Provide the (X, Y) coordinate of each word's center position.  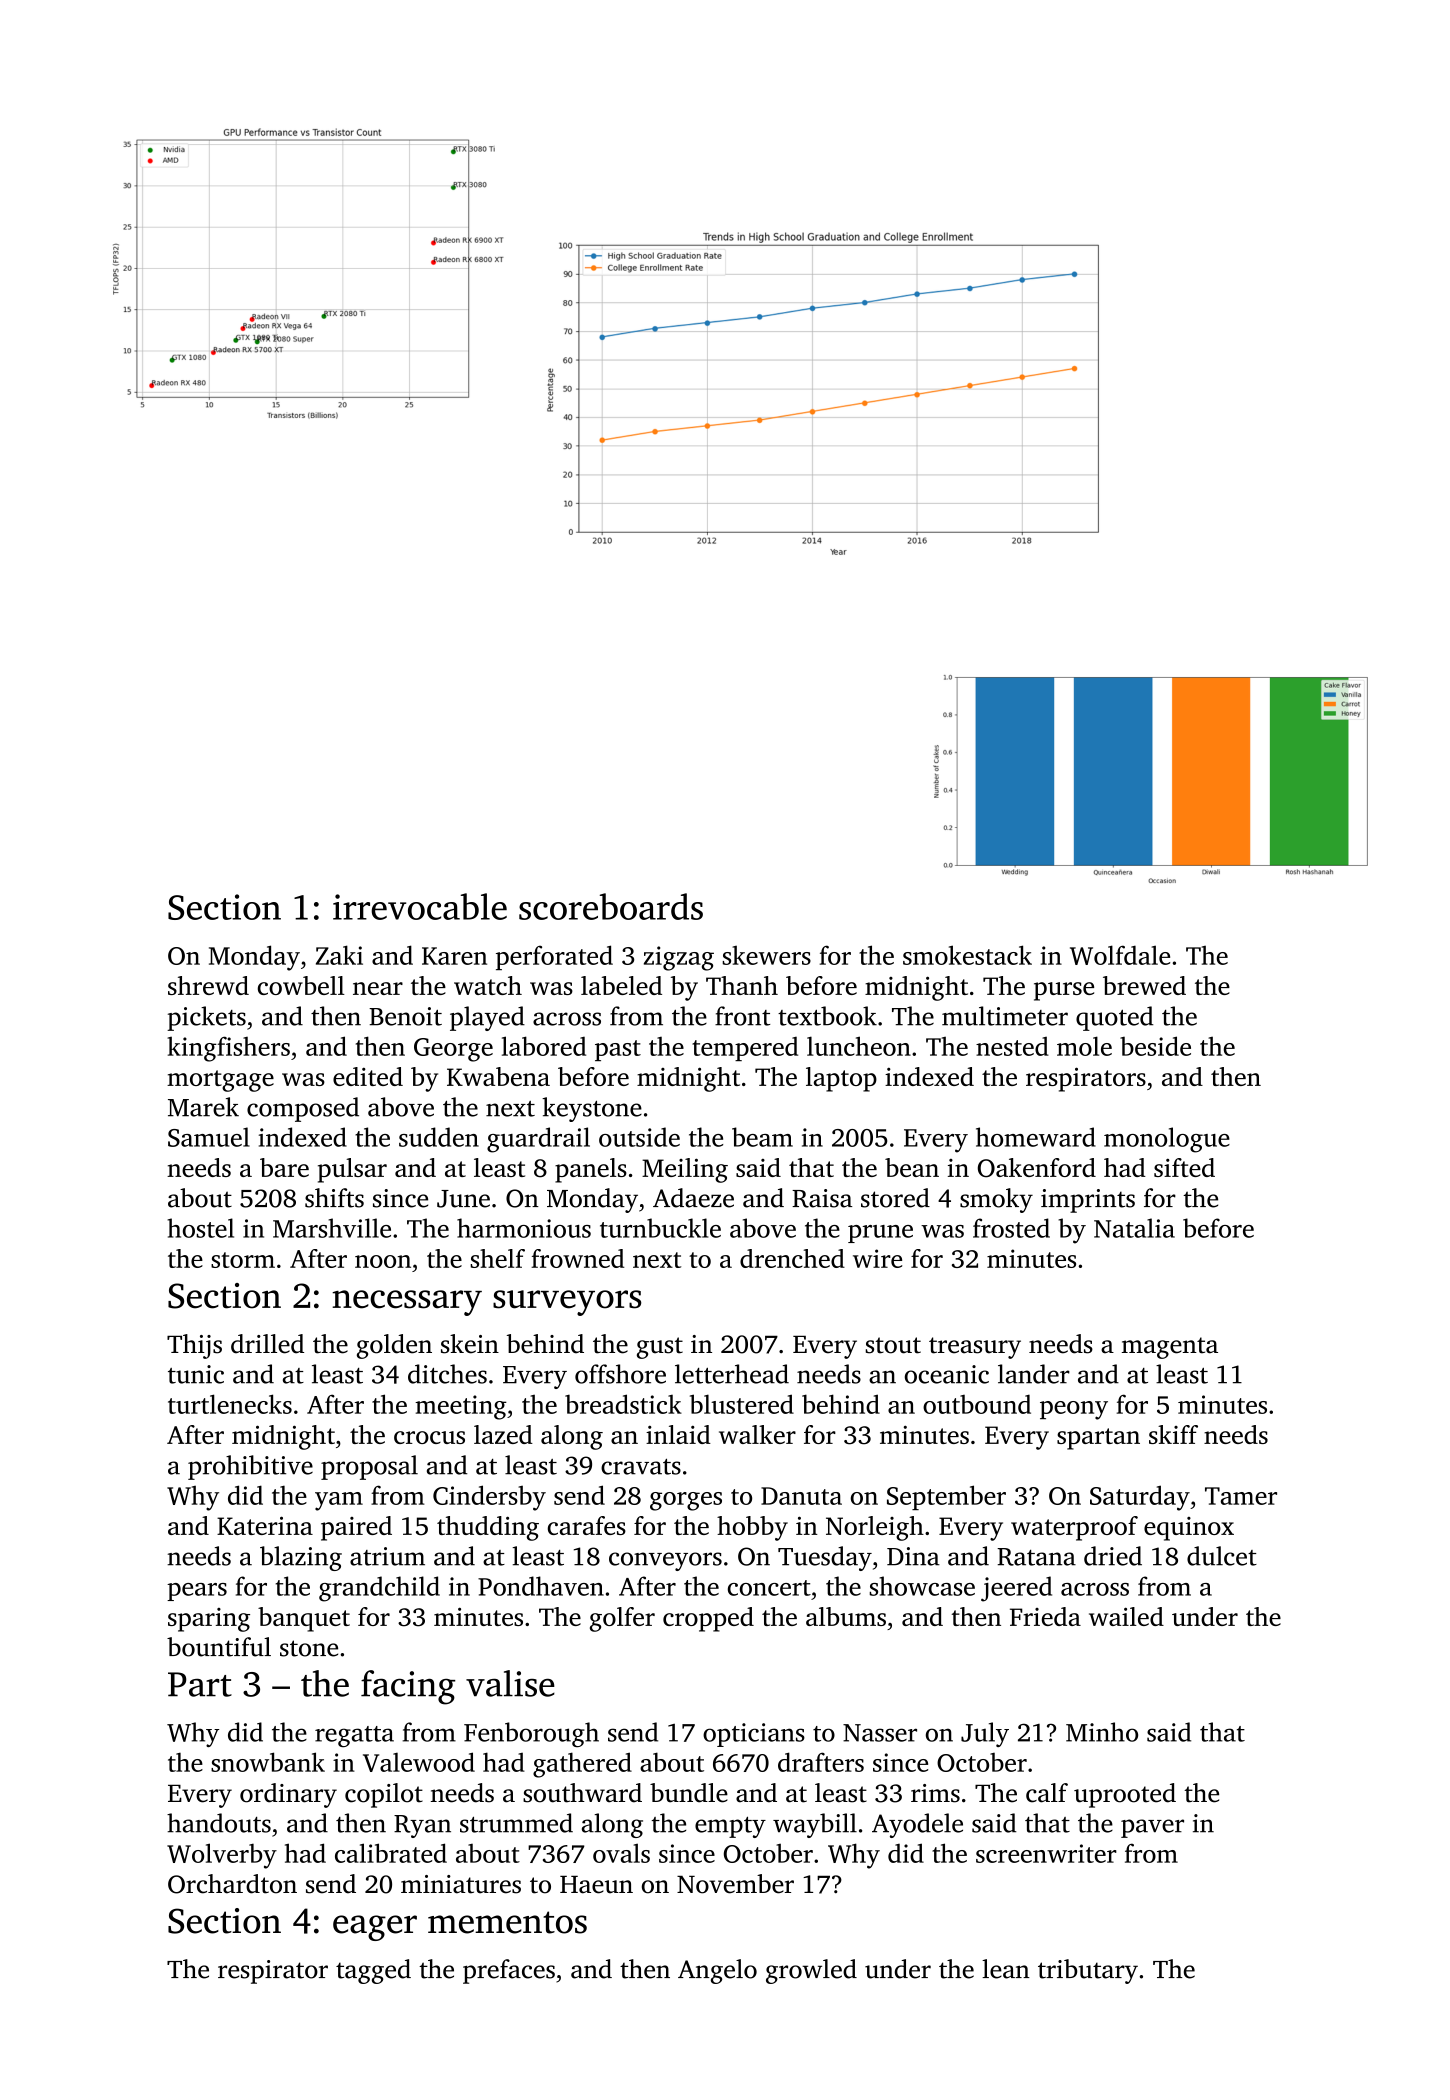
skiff (1173, 1434)
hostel (200, 1228)
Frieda (1045, 1616)
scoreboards (611, 906)
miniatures (461, 1884)
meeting (461, 1407)
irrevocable (420, 906)
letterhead (732, 1374)
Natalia (1134, 1228)
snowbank (268, 1762)
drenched (792, 1258)
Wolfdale (1120, 955)
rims (935, 1793)
